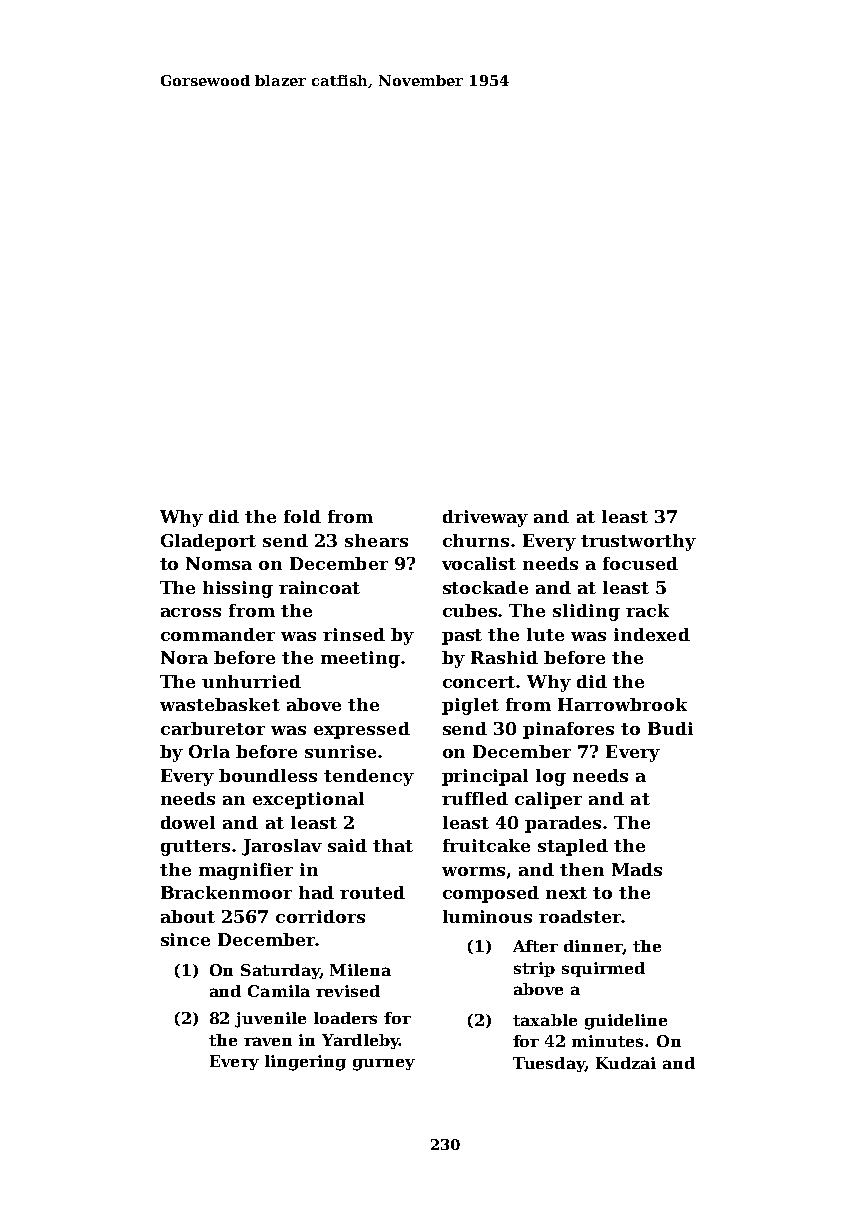  I want to click on focused, so click(640, 563).
